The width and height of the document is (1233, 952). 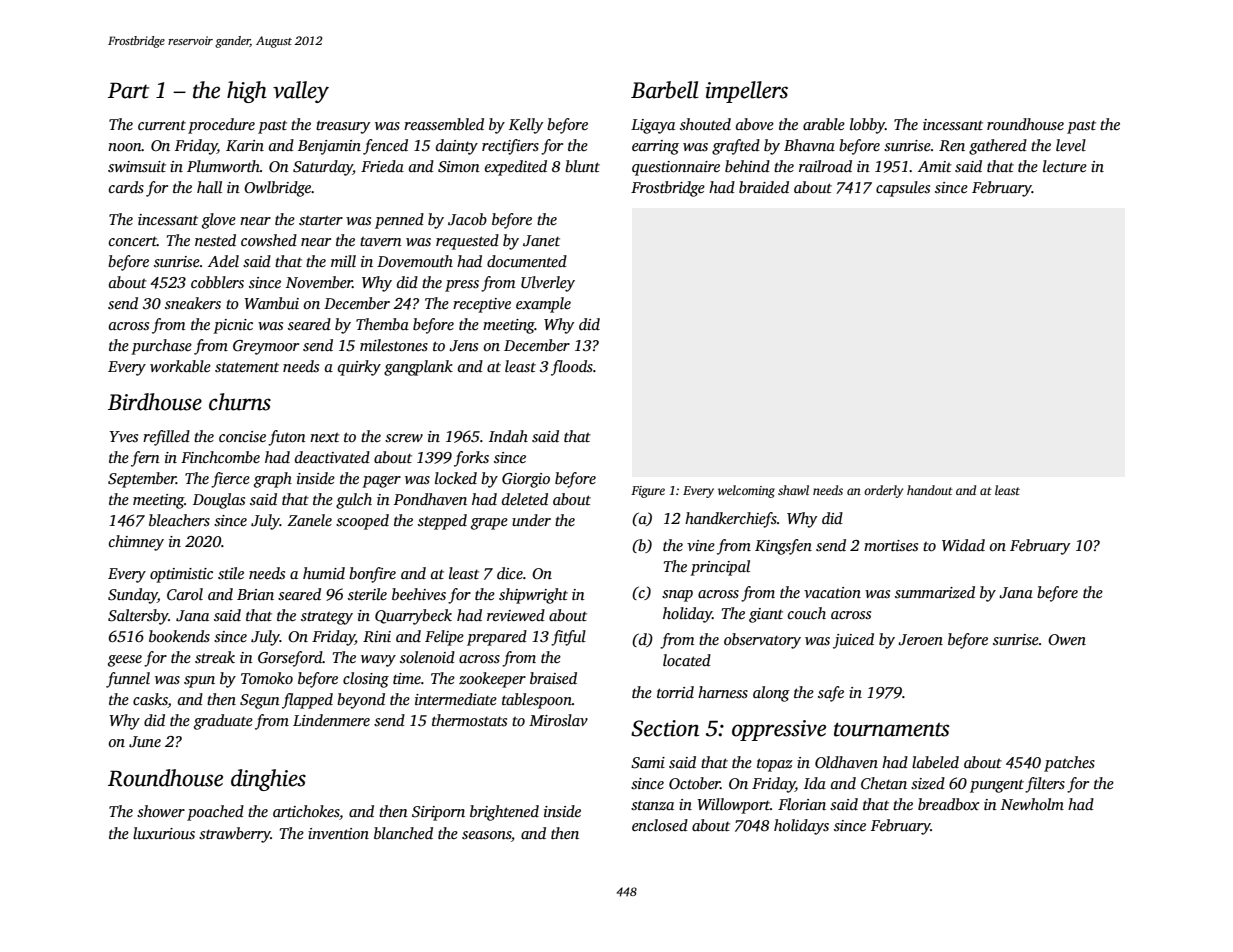 I want to click on gangplank, so click(x=418, y=368).
